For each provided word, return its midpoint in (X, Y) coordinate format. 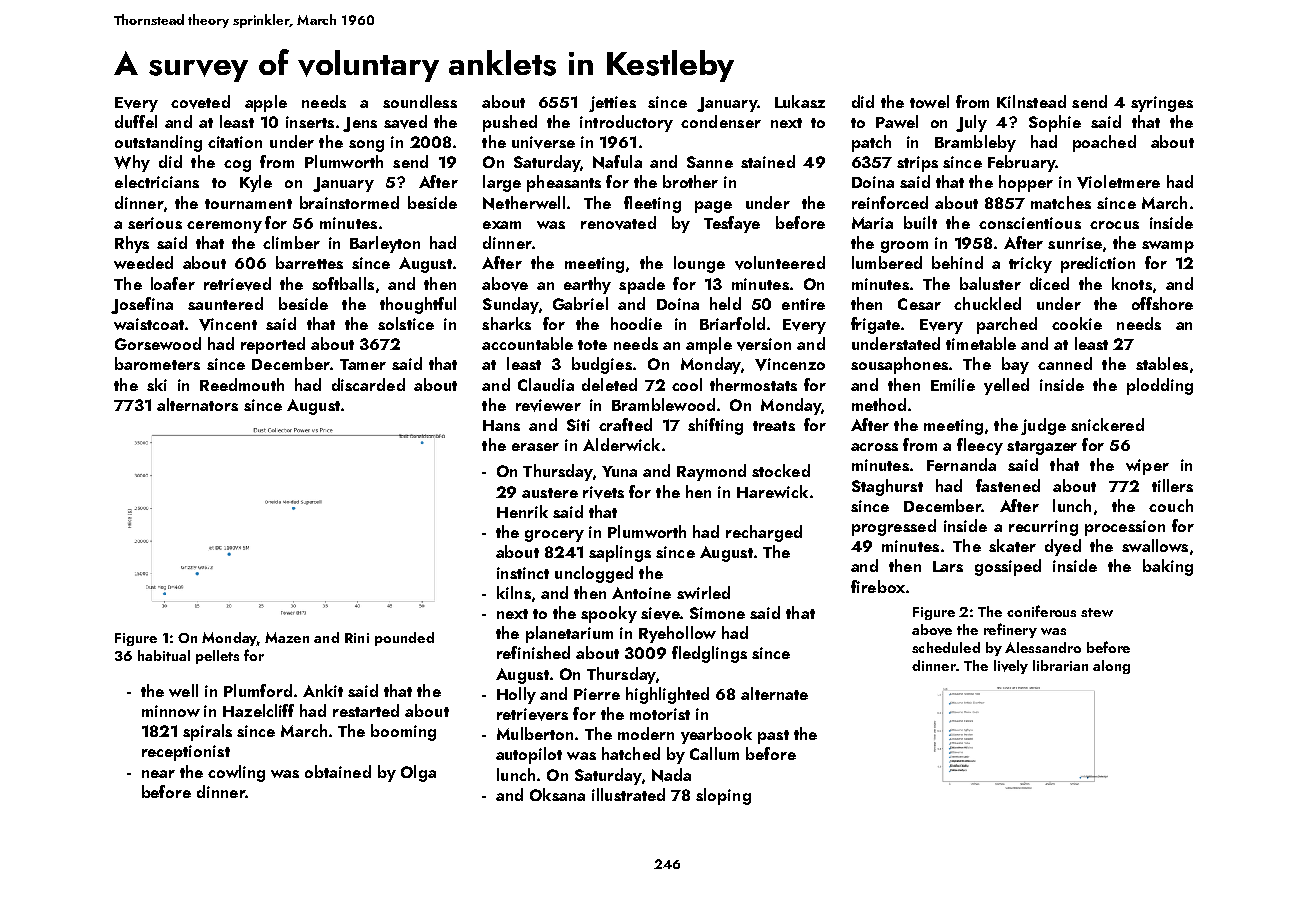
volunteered (780, 263)
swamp (1168, 247)
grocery (554, 536)
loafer (173, 283)
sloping (723, 796)
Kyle (256, 183)
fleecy (980, 446)
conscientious (1030, 223)
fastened (1008, 485)
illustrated (628, 794)
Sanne (710, 162)
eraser (535, 447)
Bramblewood (663, 404)
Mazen (287, 637)
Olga (418, 773)
